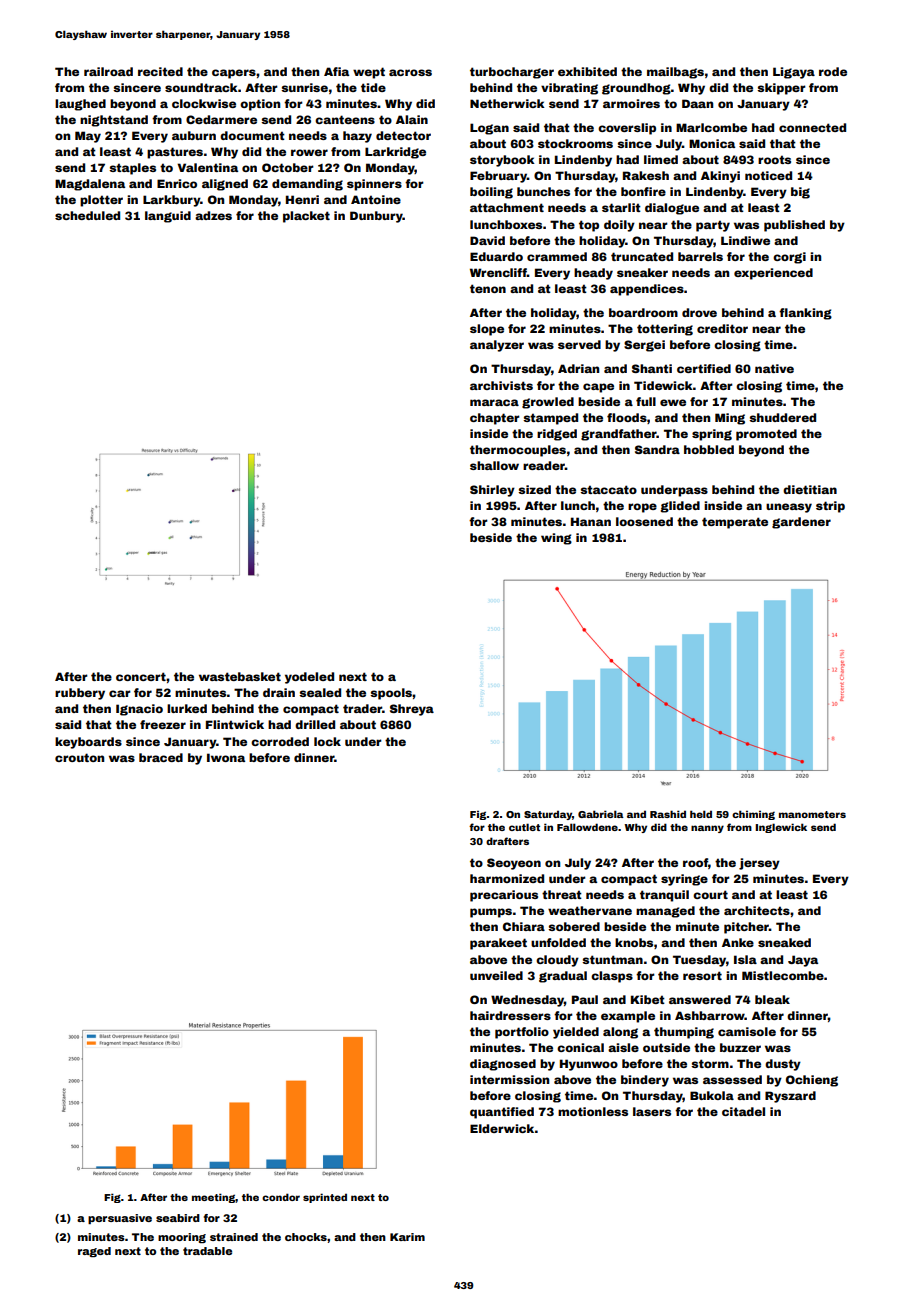 This screenshot has height=1316, width=908. I want to click on Karim, so click(407, 1237).
